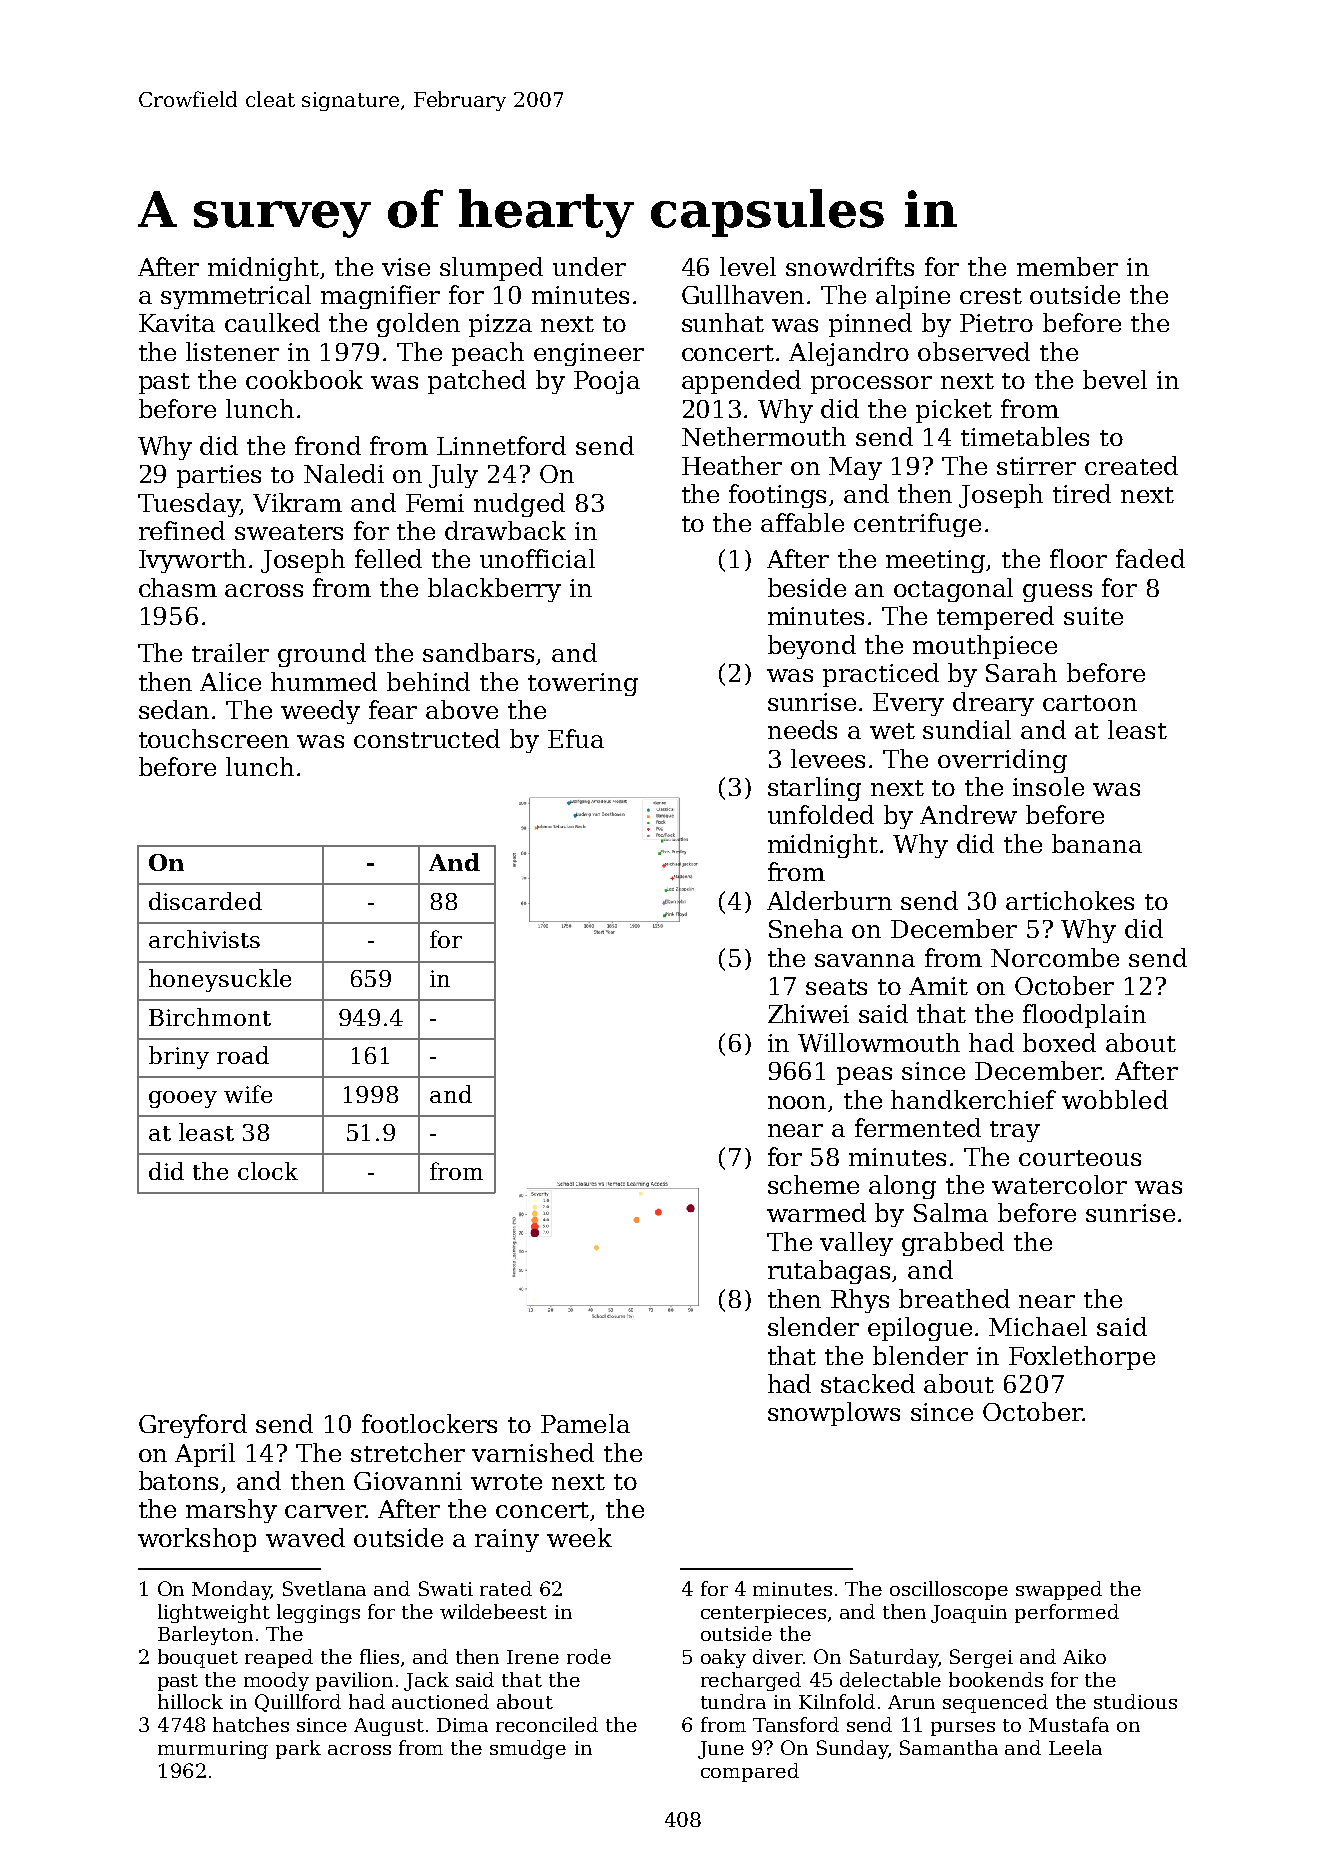 The image size is (1327, 1876). What do you see at coordinates (583, 684) in the screenshot?
I see `towering` at bounding box center [583, 684].
